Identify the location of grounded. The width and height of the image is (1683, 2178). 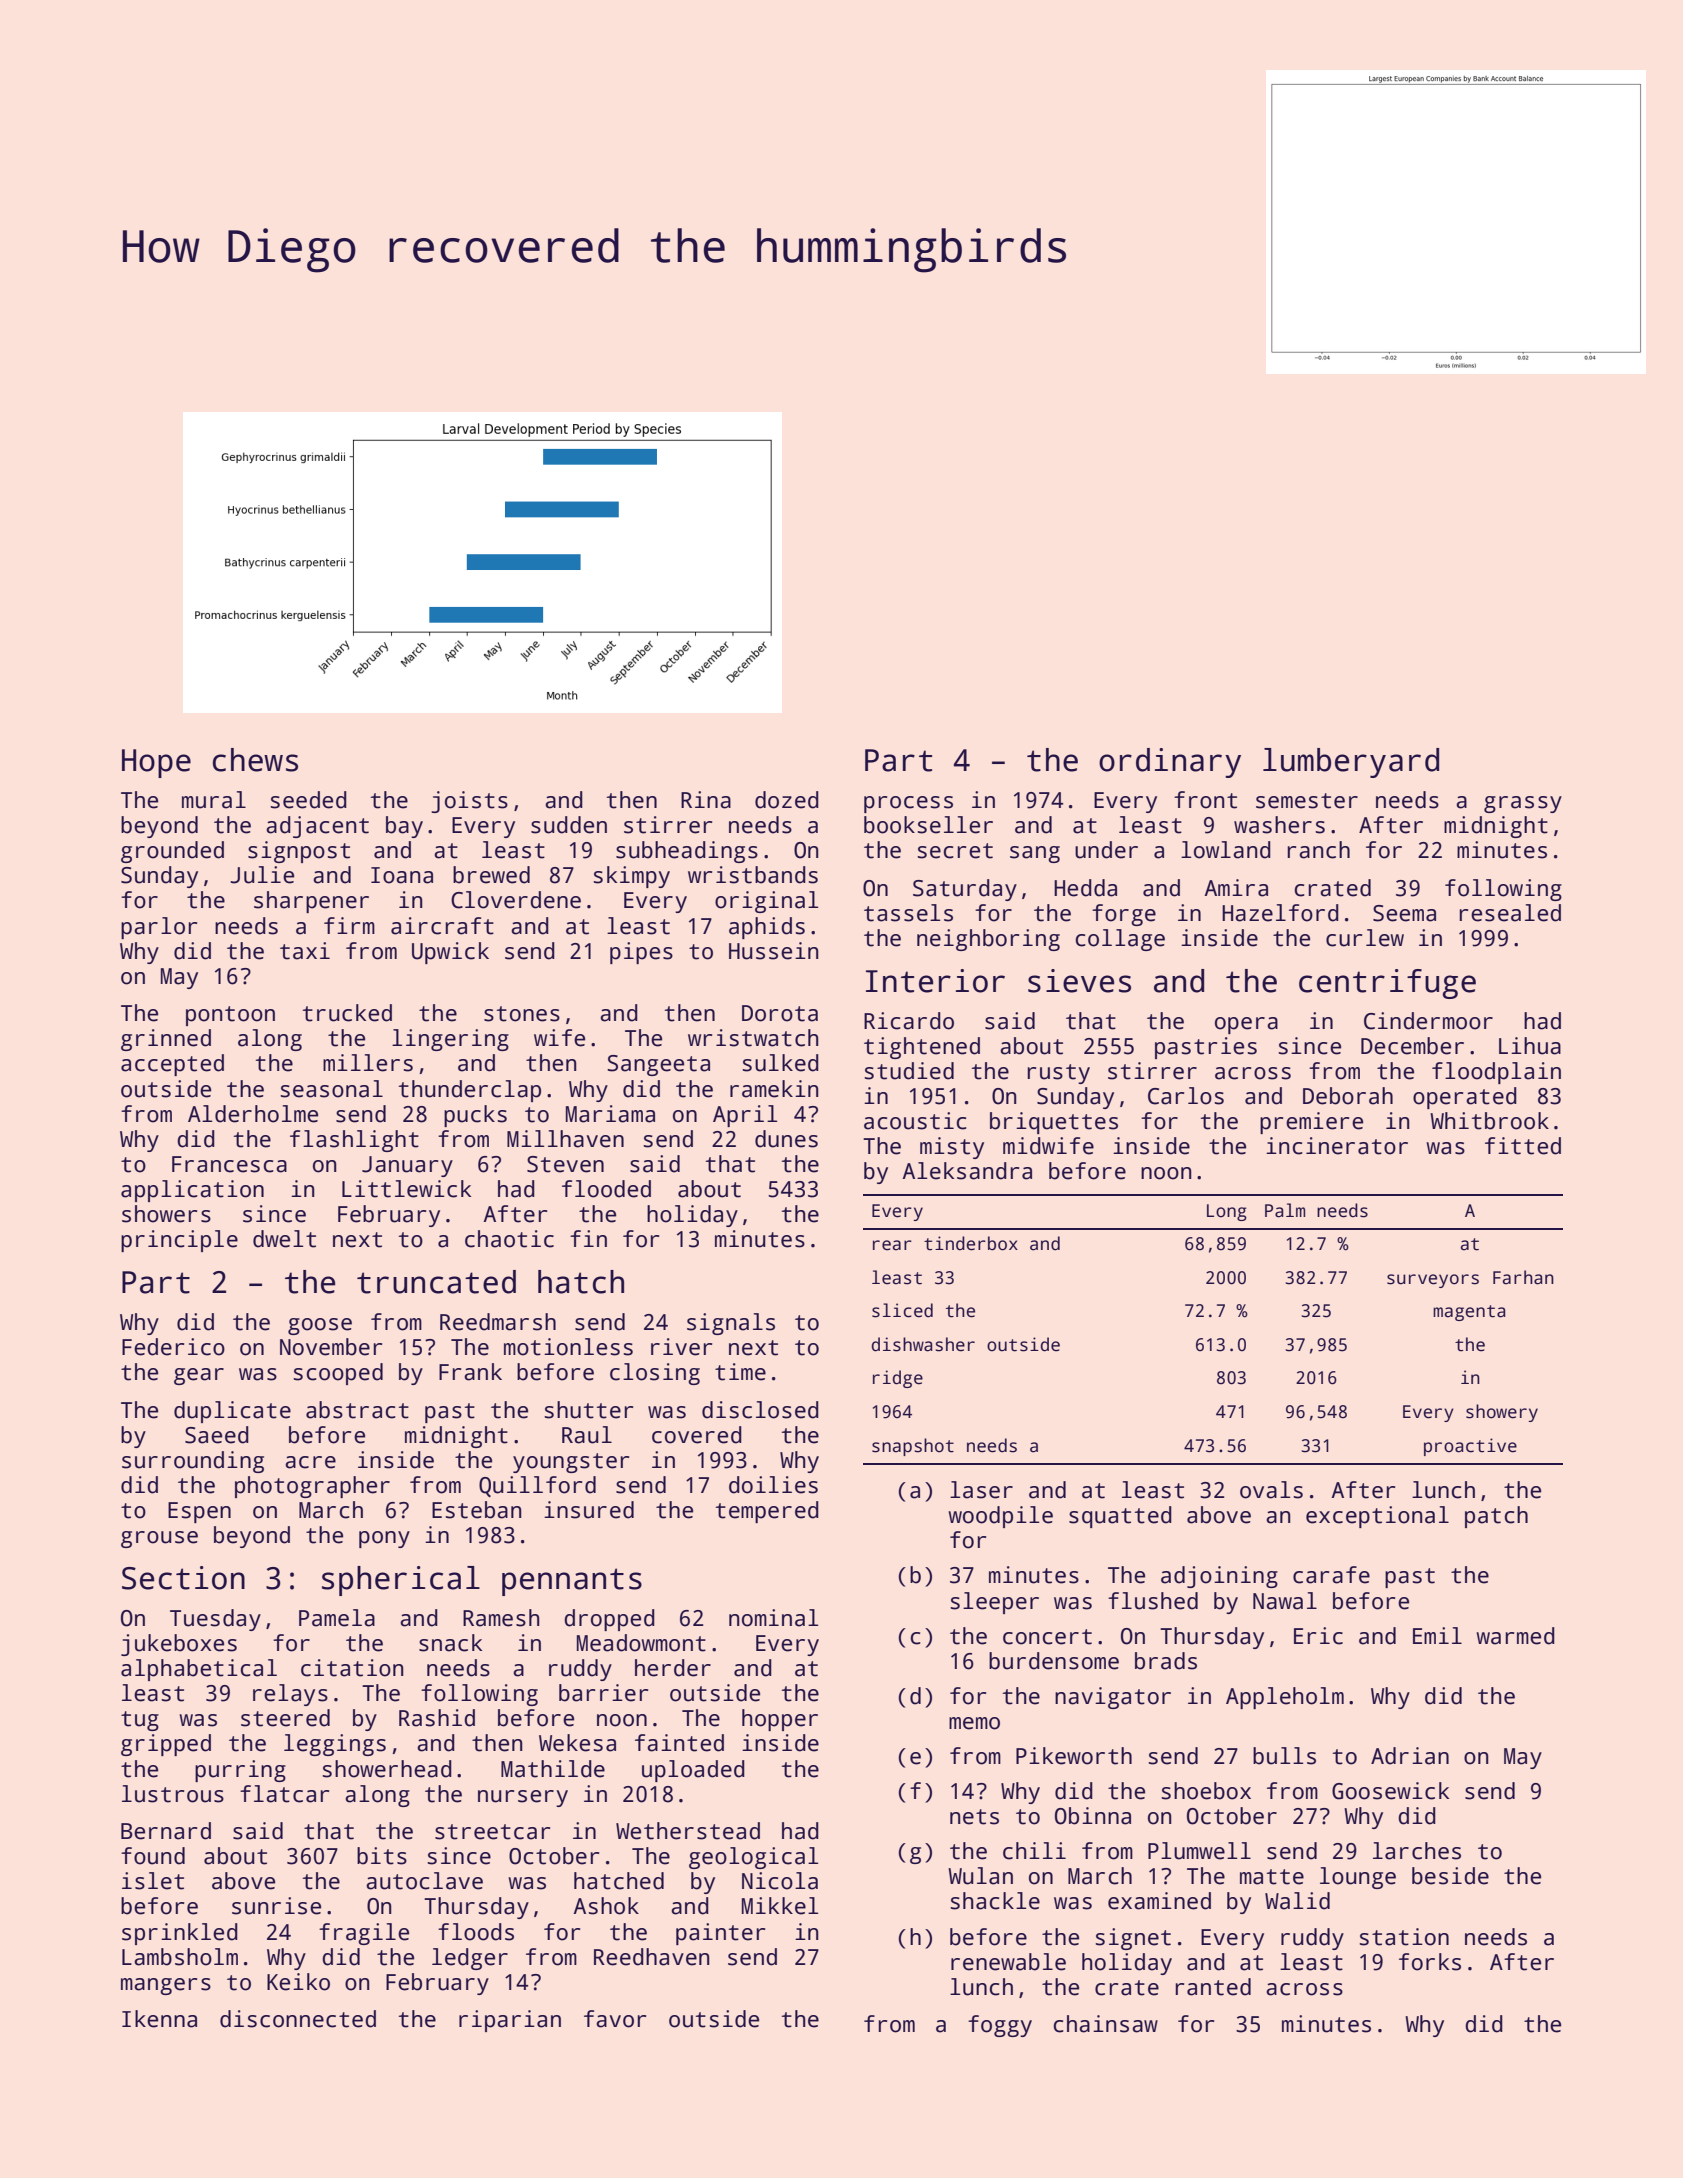
(172, 852).
